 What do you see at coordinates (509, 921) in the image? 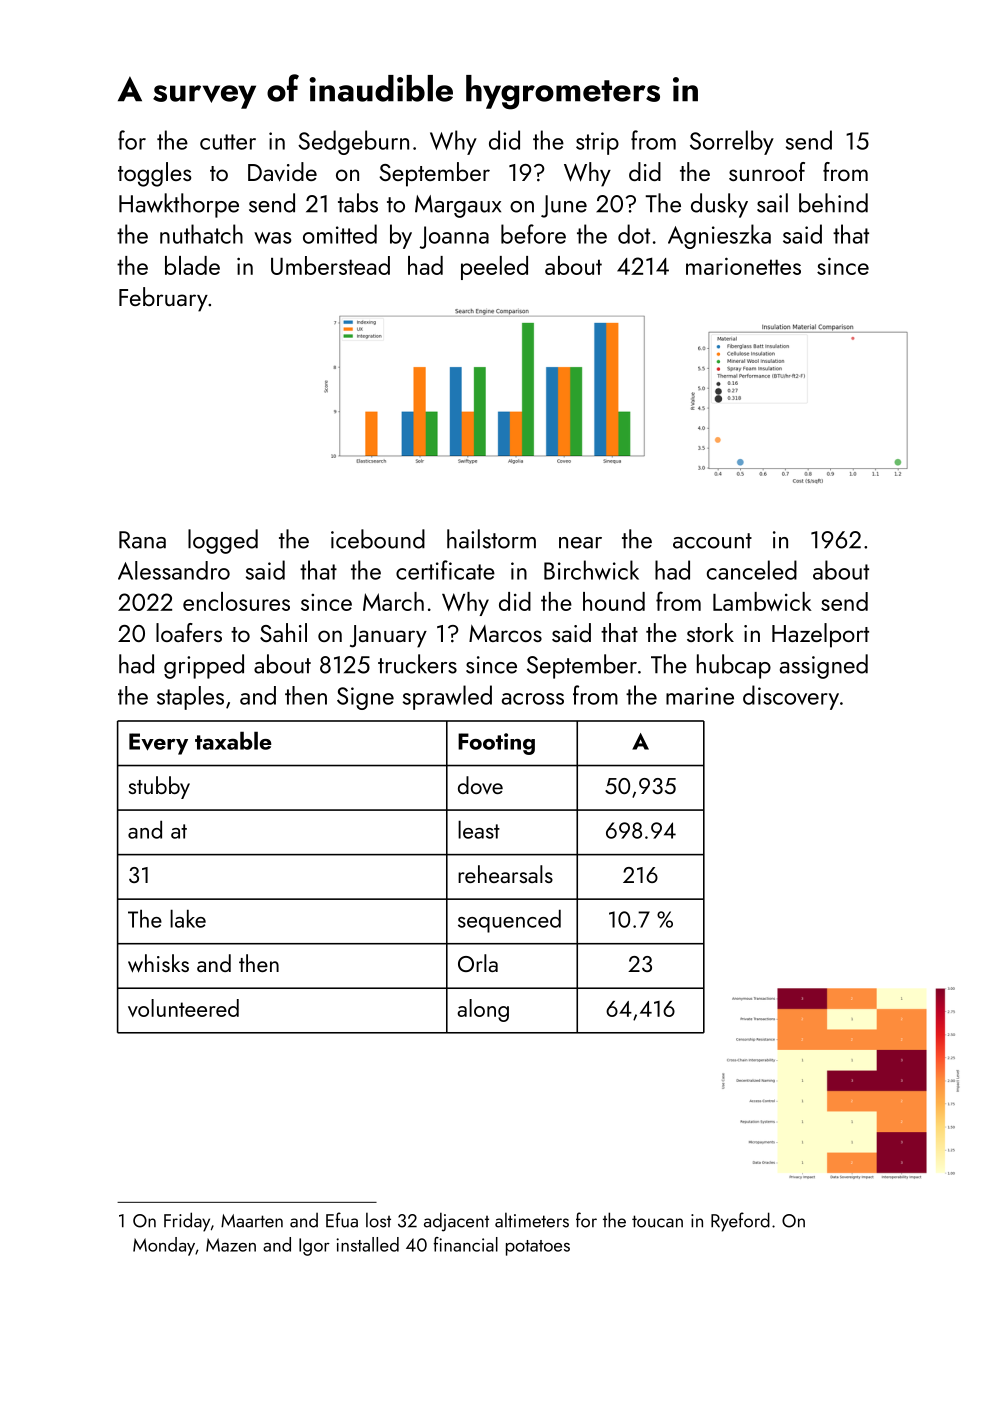
I see `sequenced` at bounding box center [509, 921].
